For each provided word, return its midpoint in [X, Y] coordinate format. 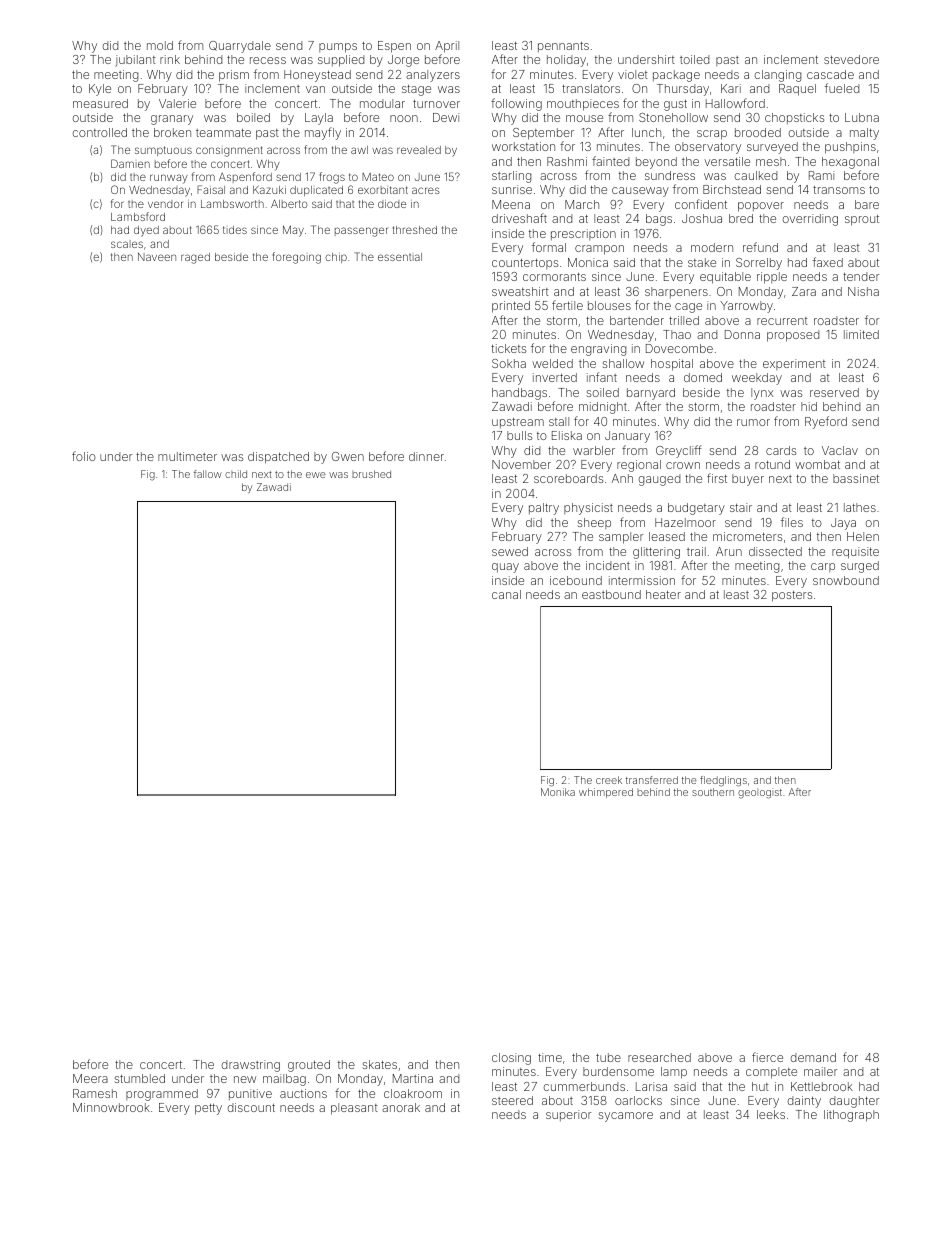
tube [608, 1057]
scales [127, 244]
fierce [767, 1057]
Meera [90, 1078]
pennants [563, 47]
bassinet [856, 478]
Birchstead [732, 189]
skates [379, 1064]
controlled [99, 132]
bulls [519, 435]
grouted [309, 1066]
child [236, 474]
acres [426, 190]
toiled [694, 59]
